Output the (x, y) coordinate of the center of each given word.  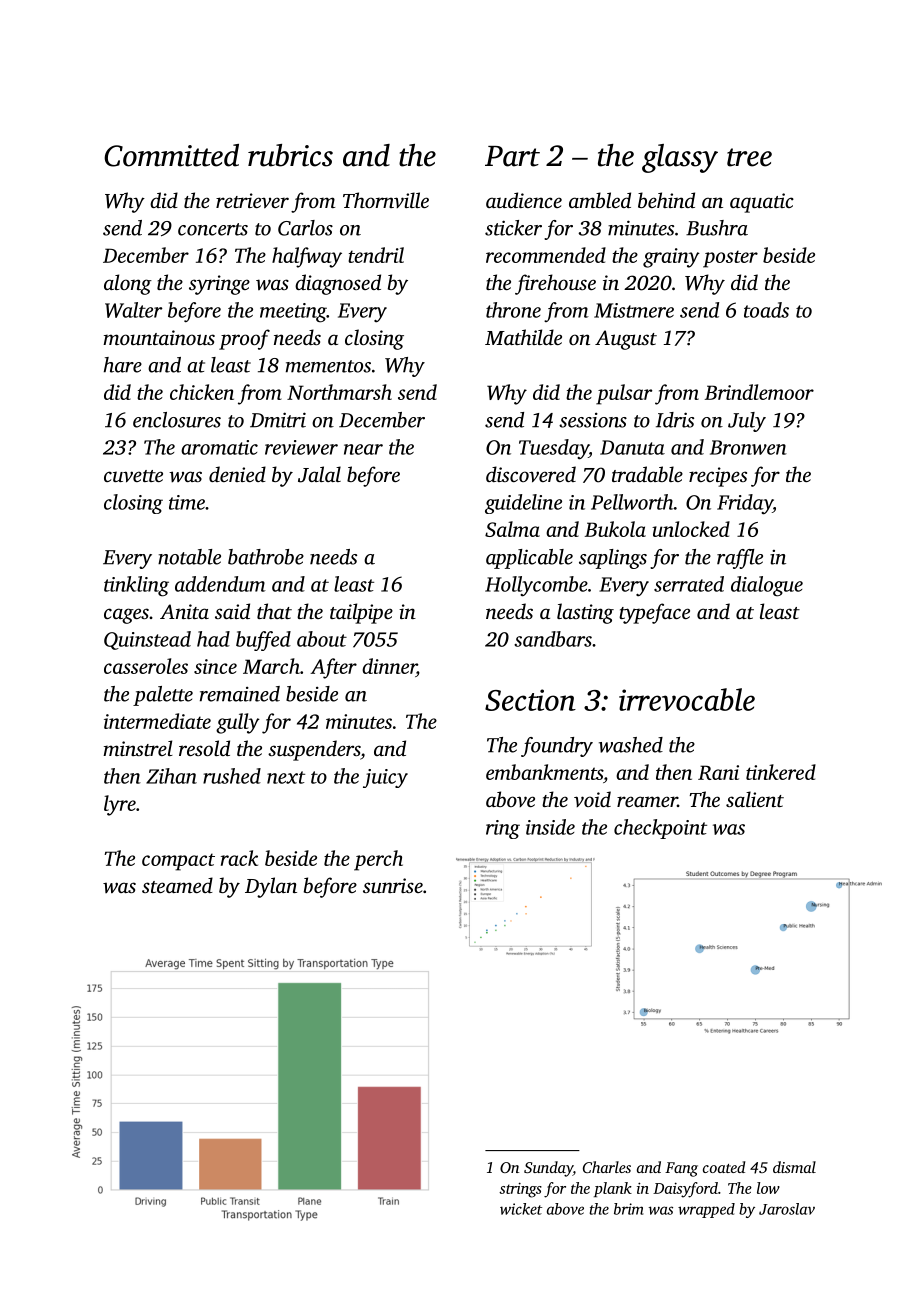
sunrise (393, 885)
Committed (171, 155)
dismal (794, 1167)
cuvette (133, 476)
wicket (521, 1209)
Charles (607, 1167)
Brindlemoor (759, 392)
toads (766, 310)
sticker (513, 228)
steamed (177, 885)
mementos (328, 366)
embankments (544, 772)
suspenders (314, 750)
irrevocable (687, 699)
